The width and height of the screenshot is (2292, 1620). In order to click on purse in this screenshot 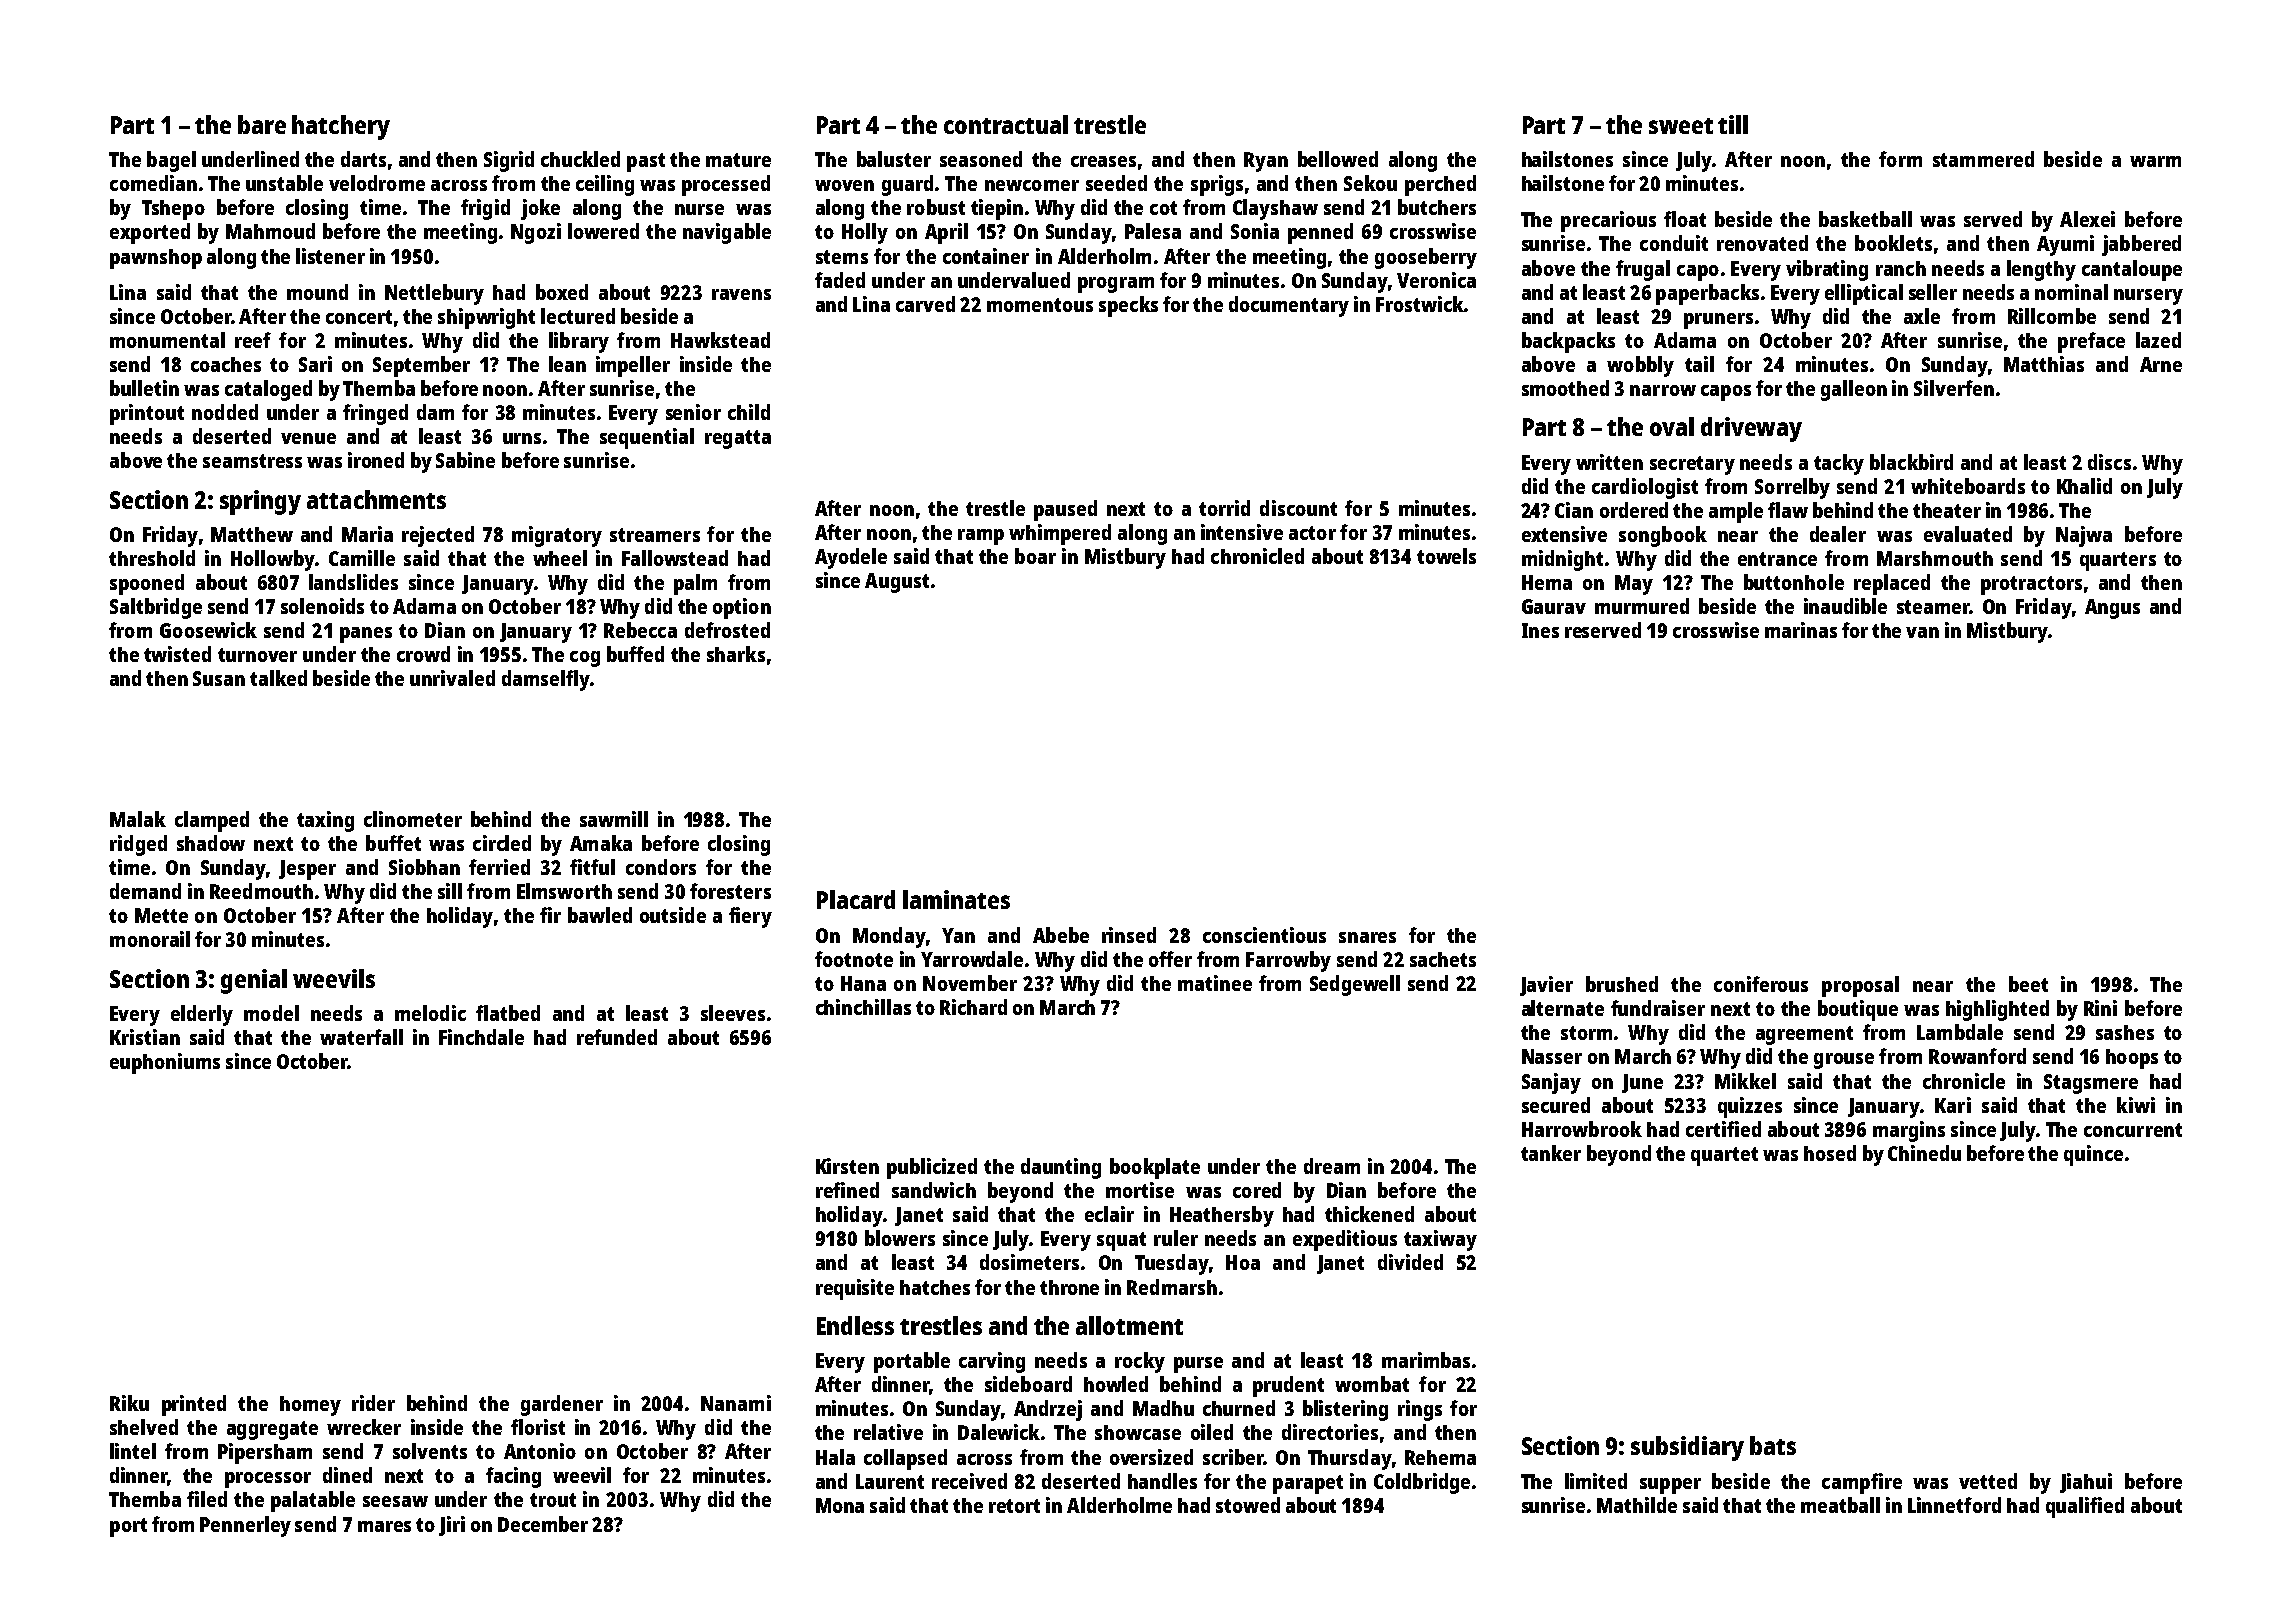, I will do `click(1198, 1365)`.
